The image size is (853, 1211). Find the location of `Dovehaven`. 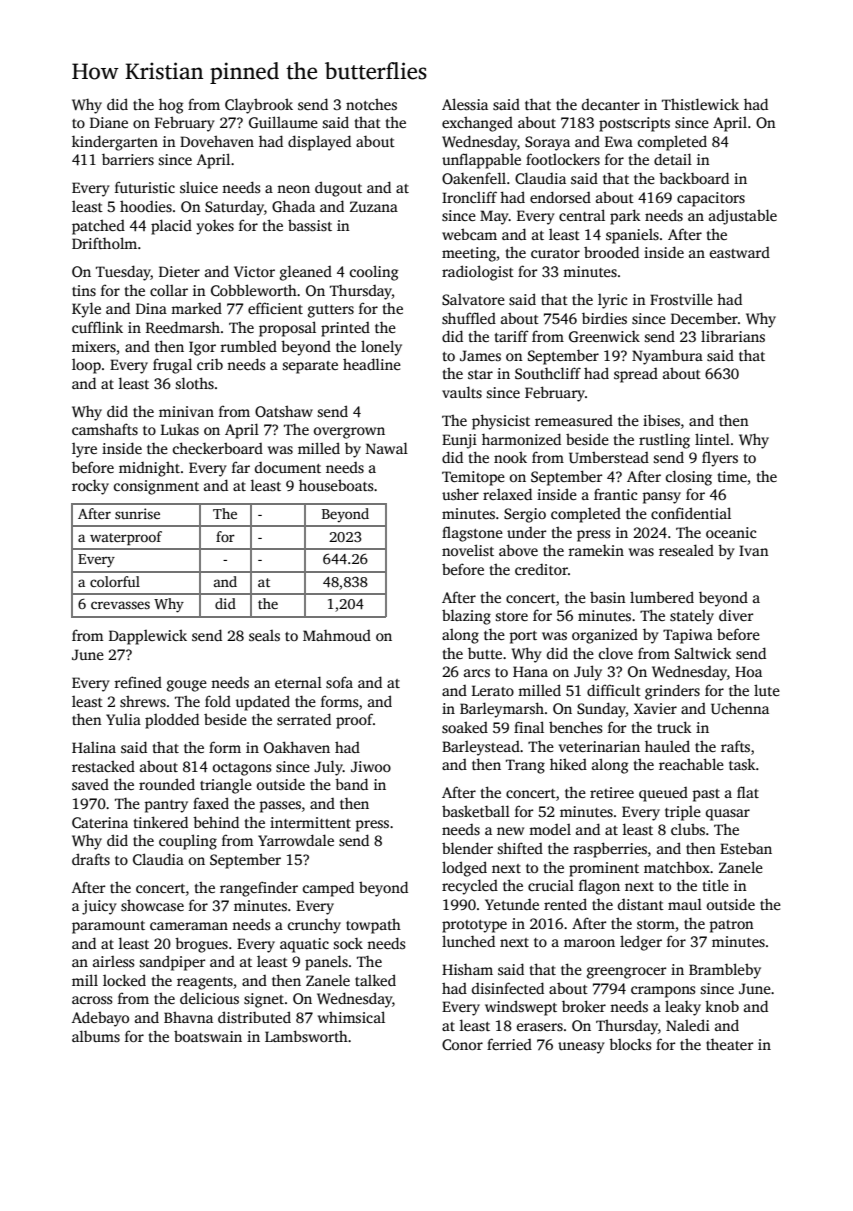

Dovehaven is located at coordinates (217, 141).
